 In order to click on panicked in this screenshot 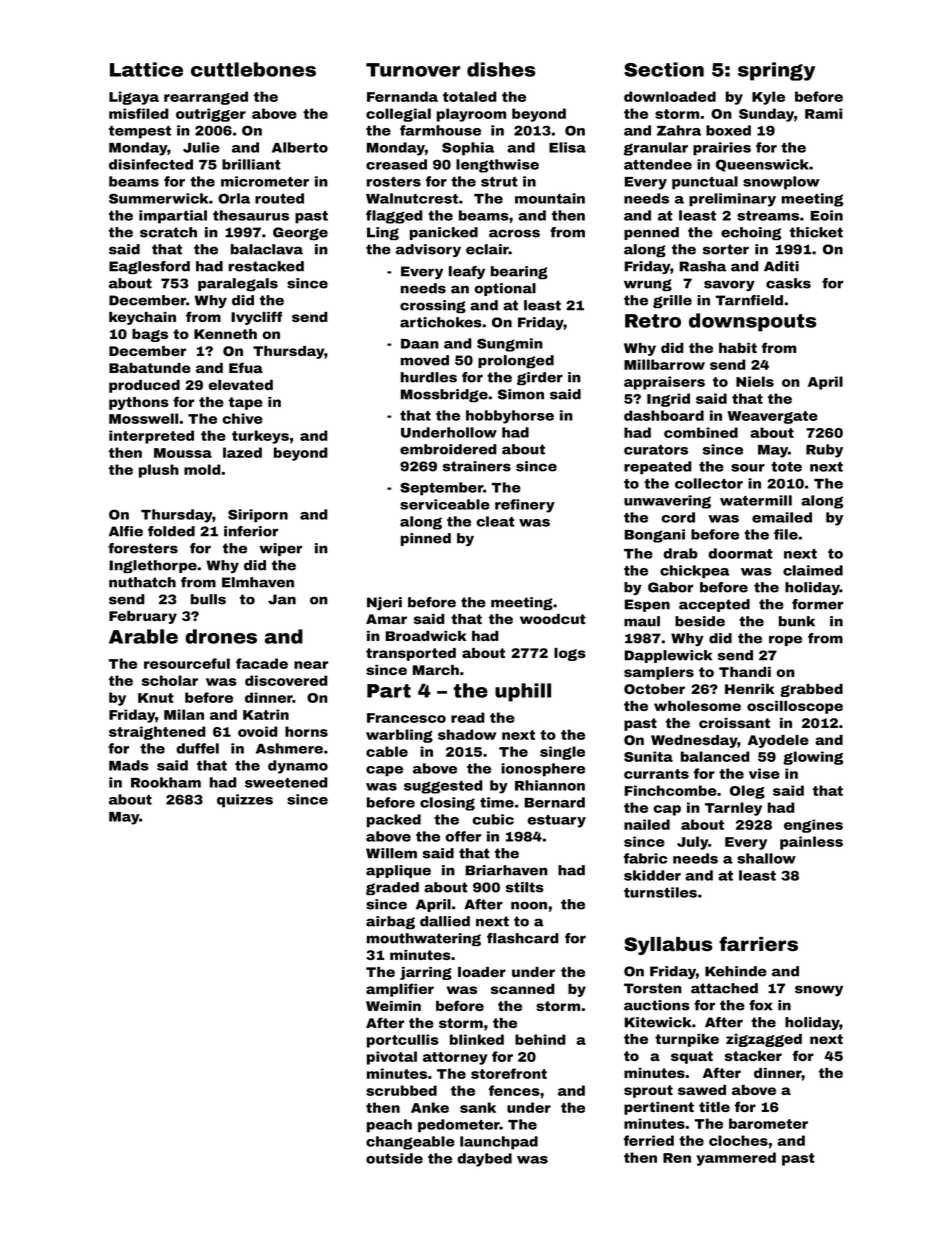, I will do `click(444, 233)`.
